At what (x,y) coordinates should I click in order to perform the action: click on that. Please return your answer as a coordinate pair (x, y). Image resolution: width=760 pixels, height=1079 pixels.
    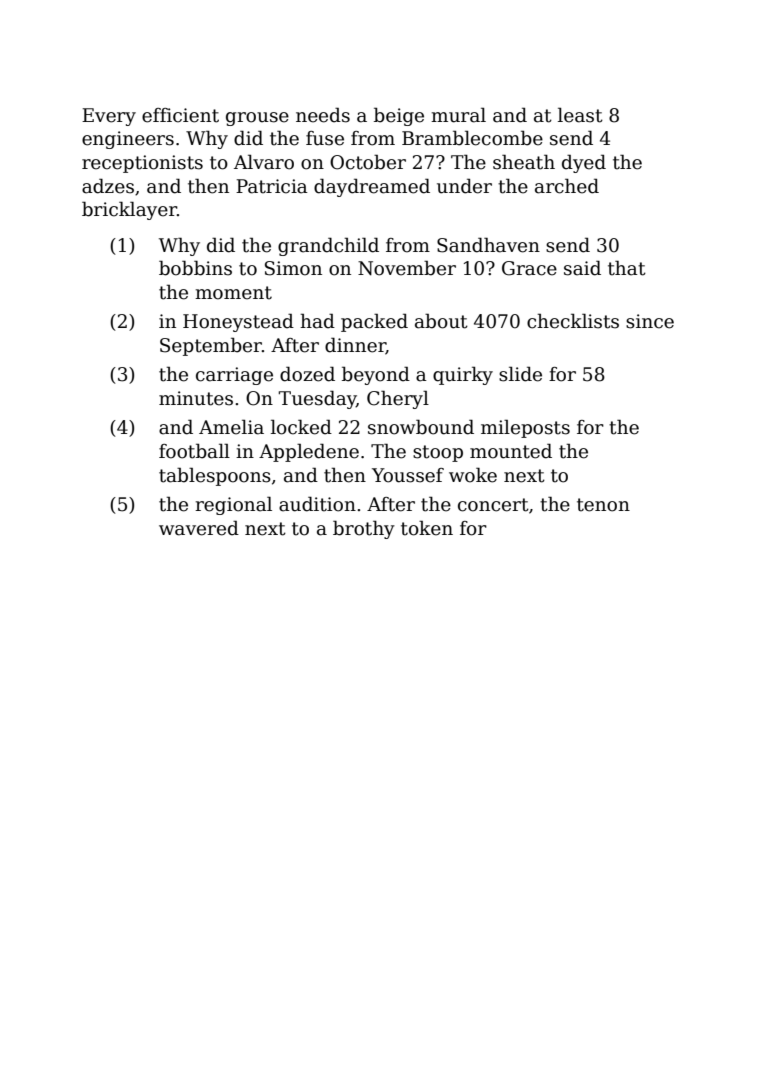
    Looking at the image, I should click on (627, 268).
